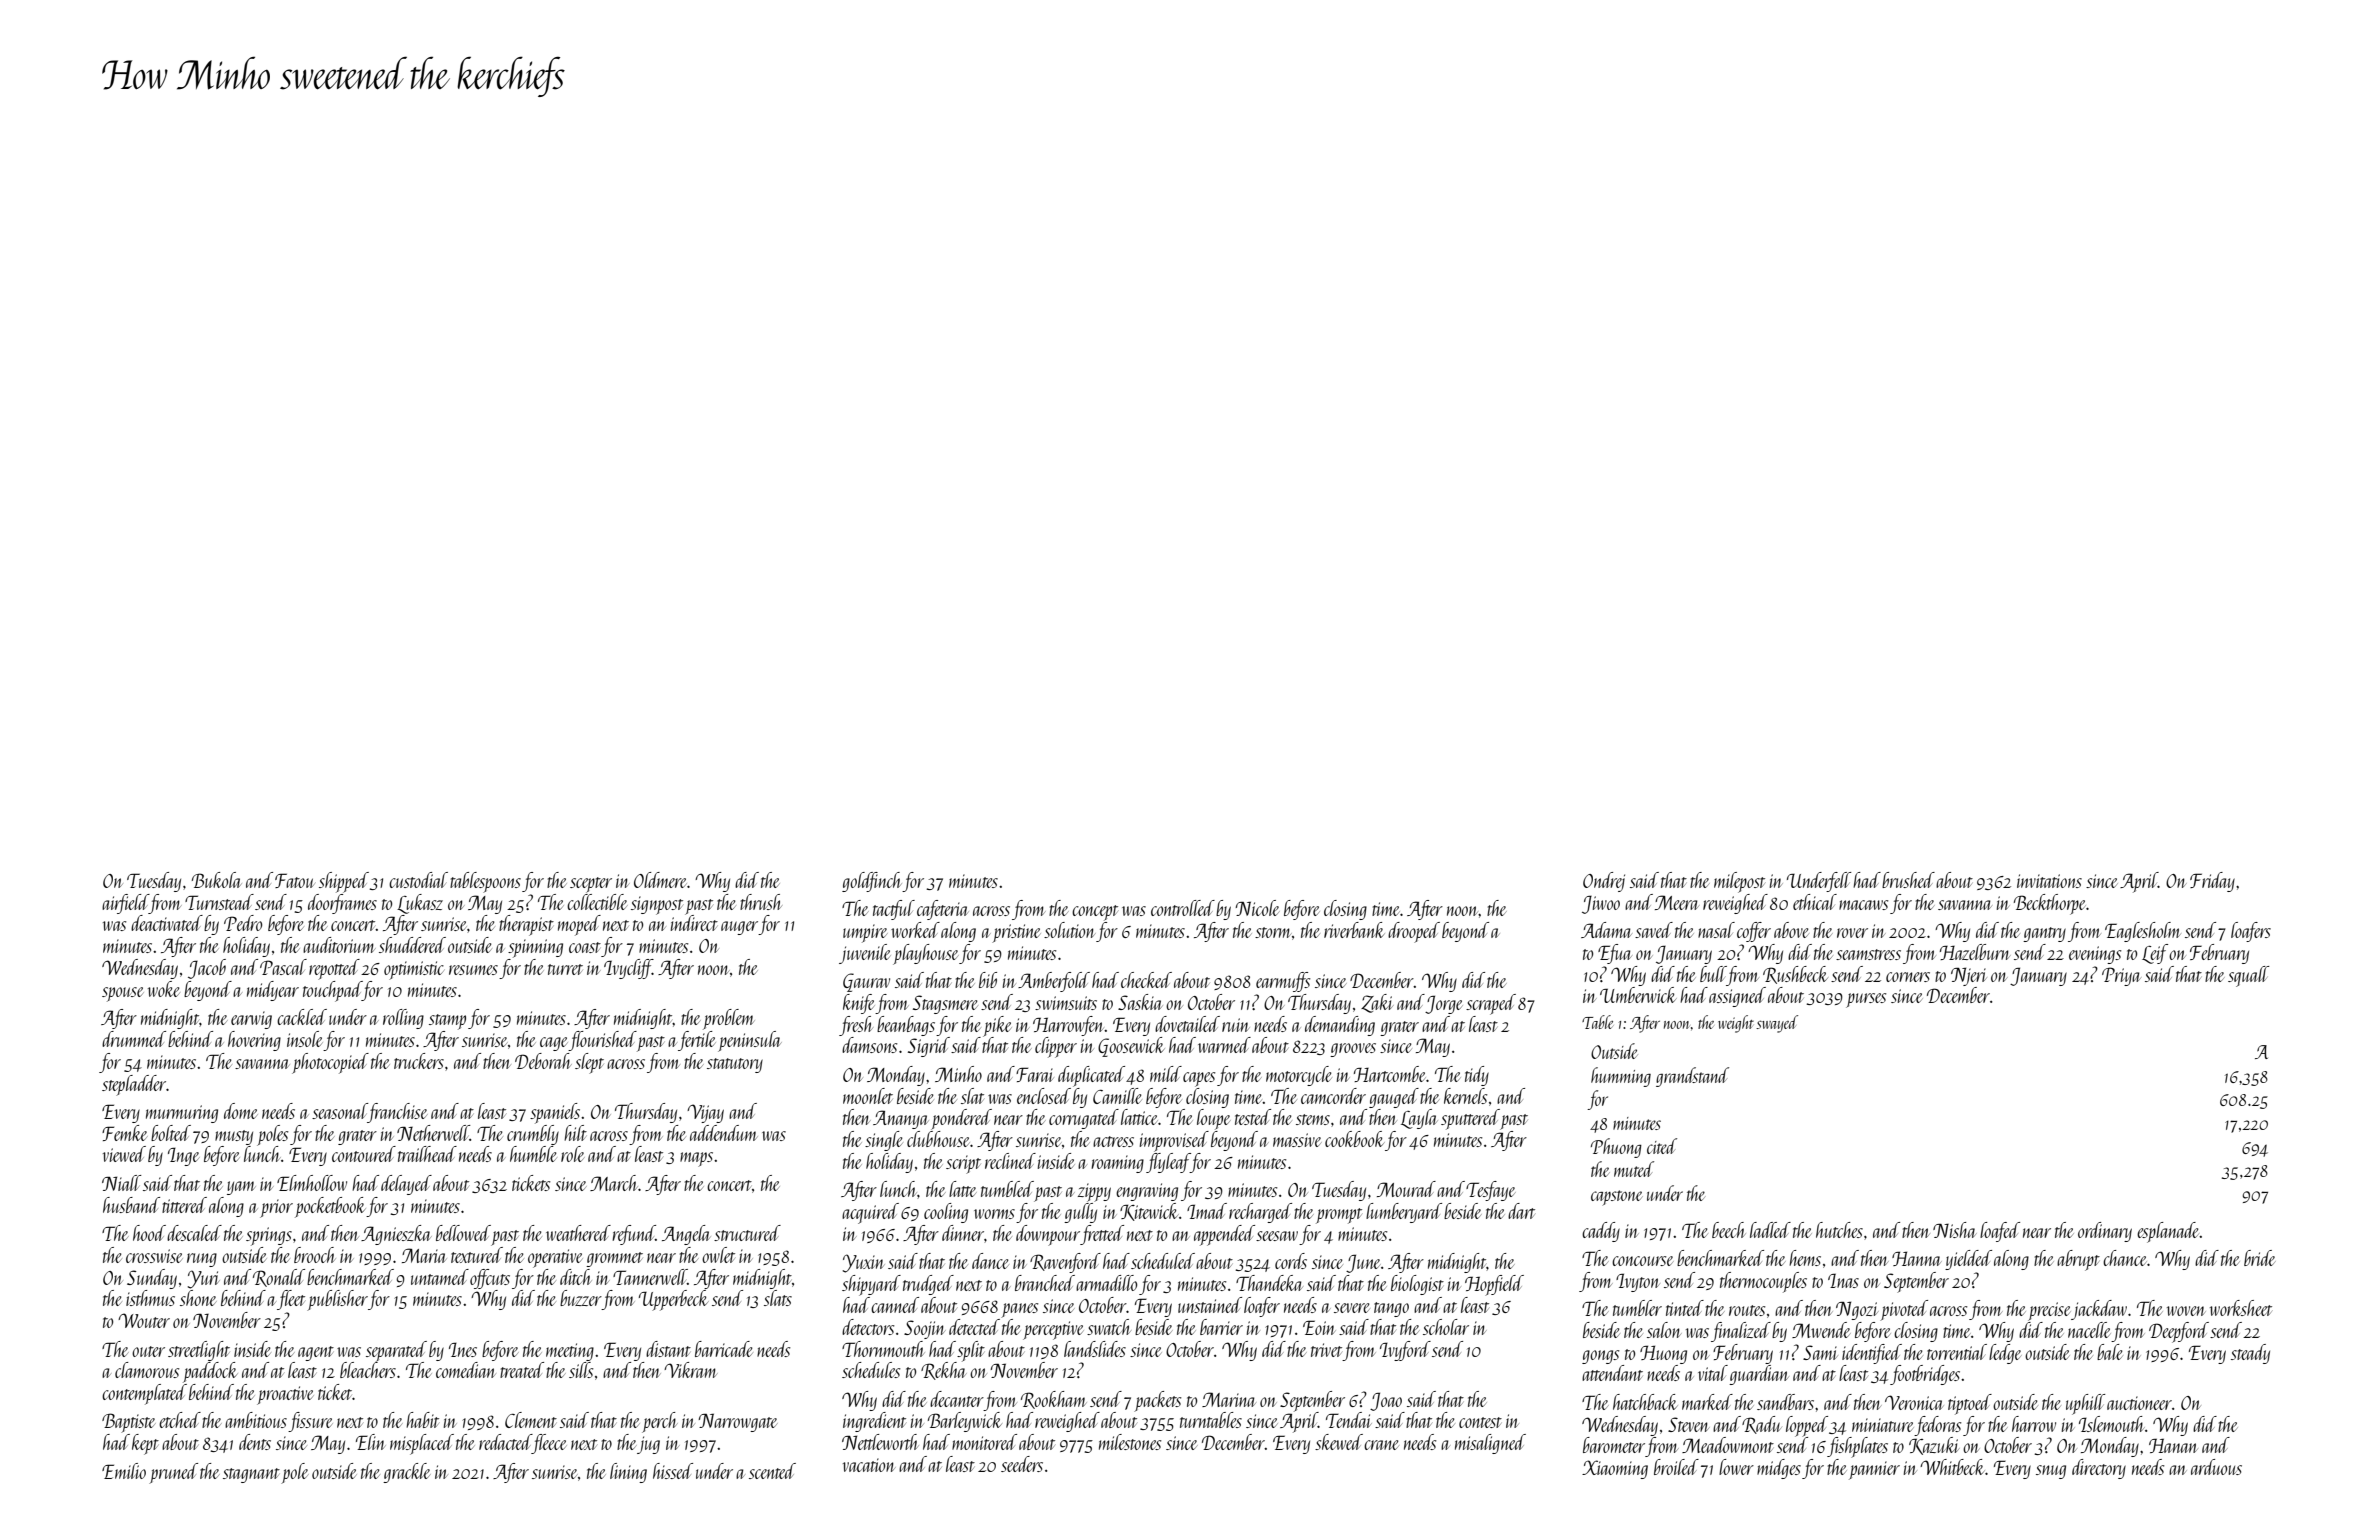 The height and width of the page is (1540, 2380). I want to click on worksheet, so click(2241, 1308).
